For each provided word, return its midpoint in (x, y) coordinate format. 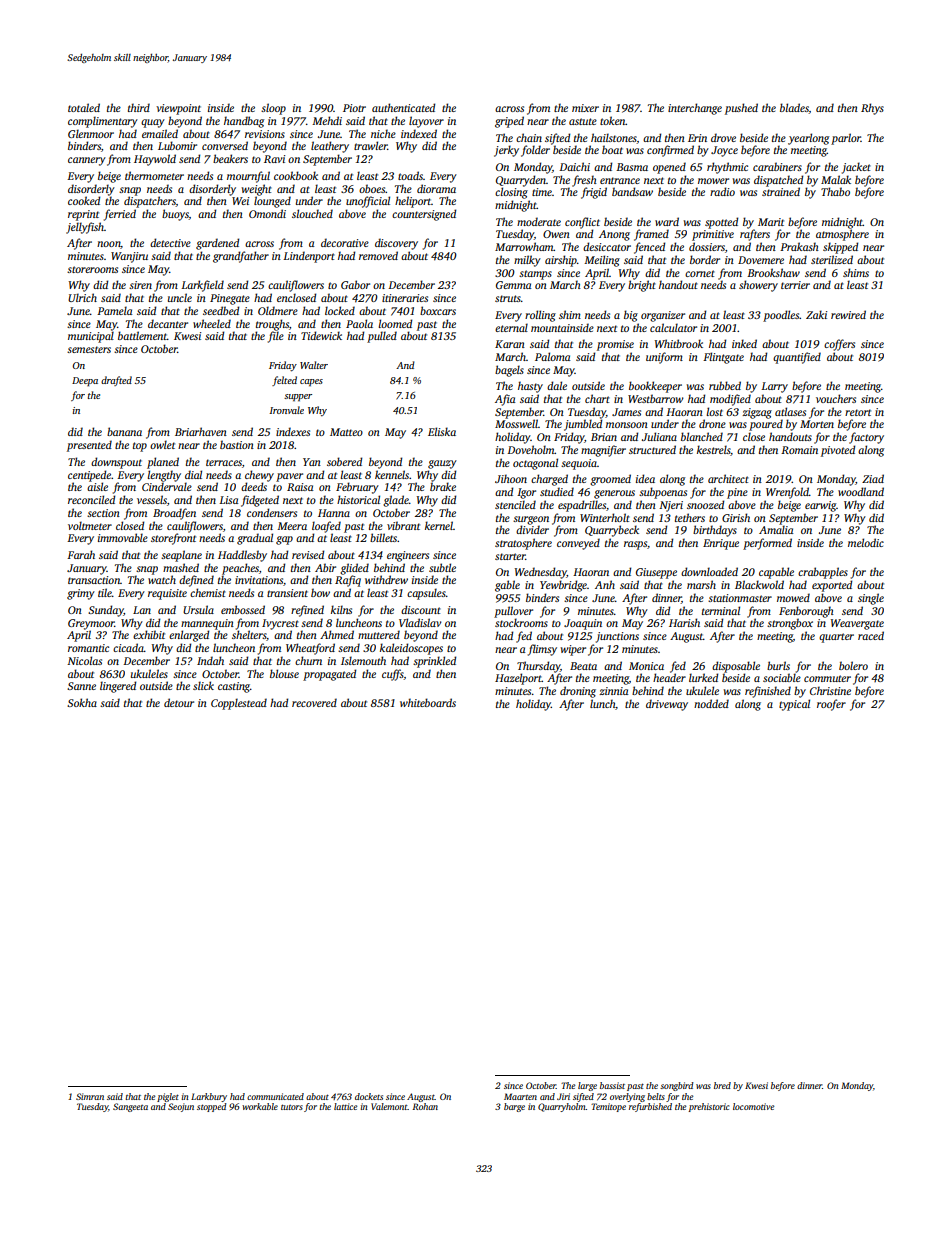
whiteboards (428, 702)
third (139, 107)
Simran (90, 1096)
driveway (667, 705)
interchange (695, 109)
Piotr (354, 108)
